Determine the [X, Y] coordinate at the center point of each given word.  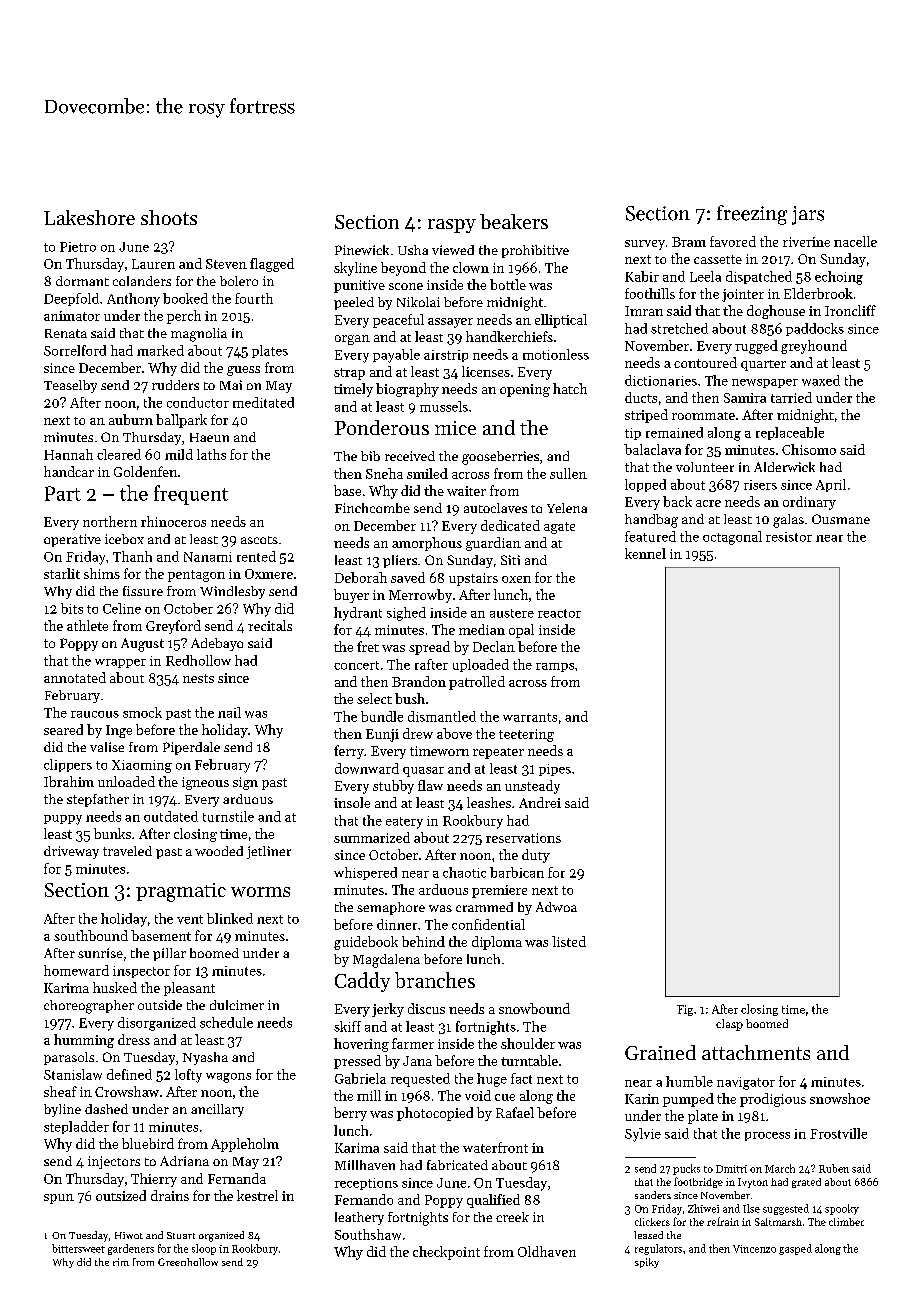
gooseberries [500, 458]
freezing [752, 215]
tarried [791, 397]
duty [536, 856]
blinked [230, 918]
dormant [82, 281]
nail [229, 712]
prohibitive [535, 251]
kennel [645, 553]
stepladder [76, 1127]
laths [211, 454]
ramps [555, 667]
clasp [729, 1025]
